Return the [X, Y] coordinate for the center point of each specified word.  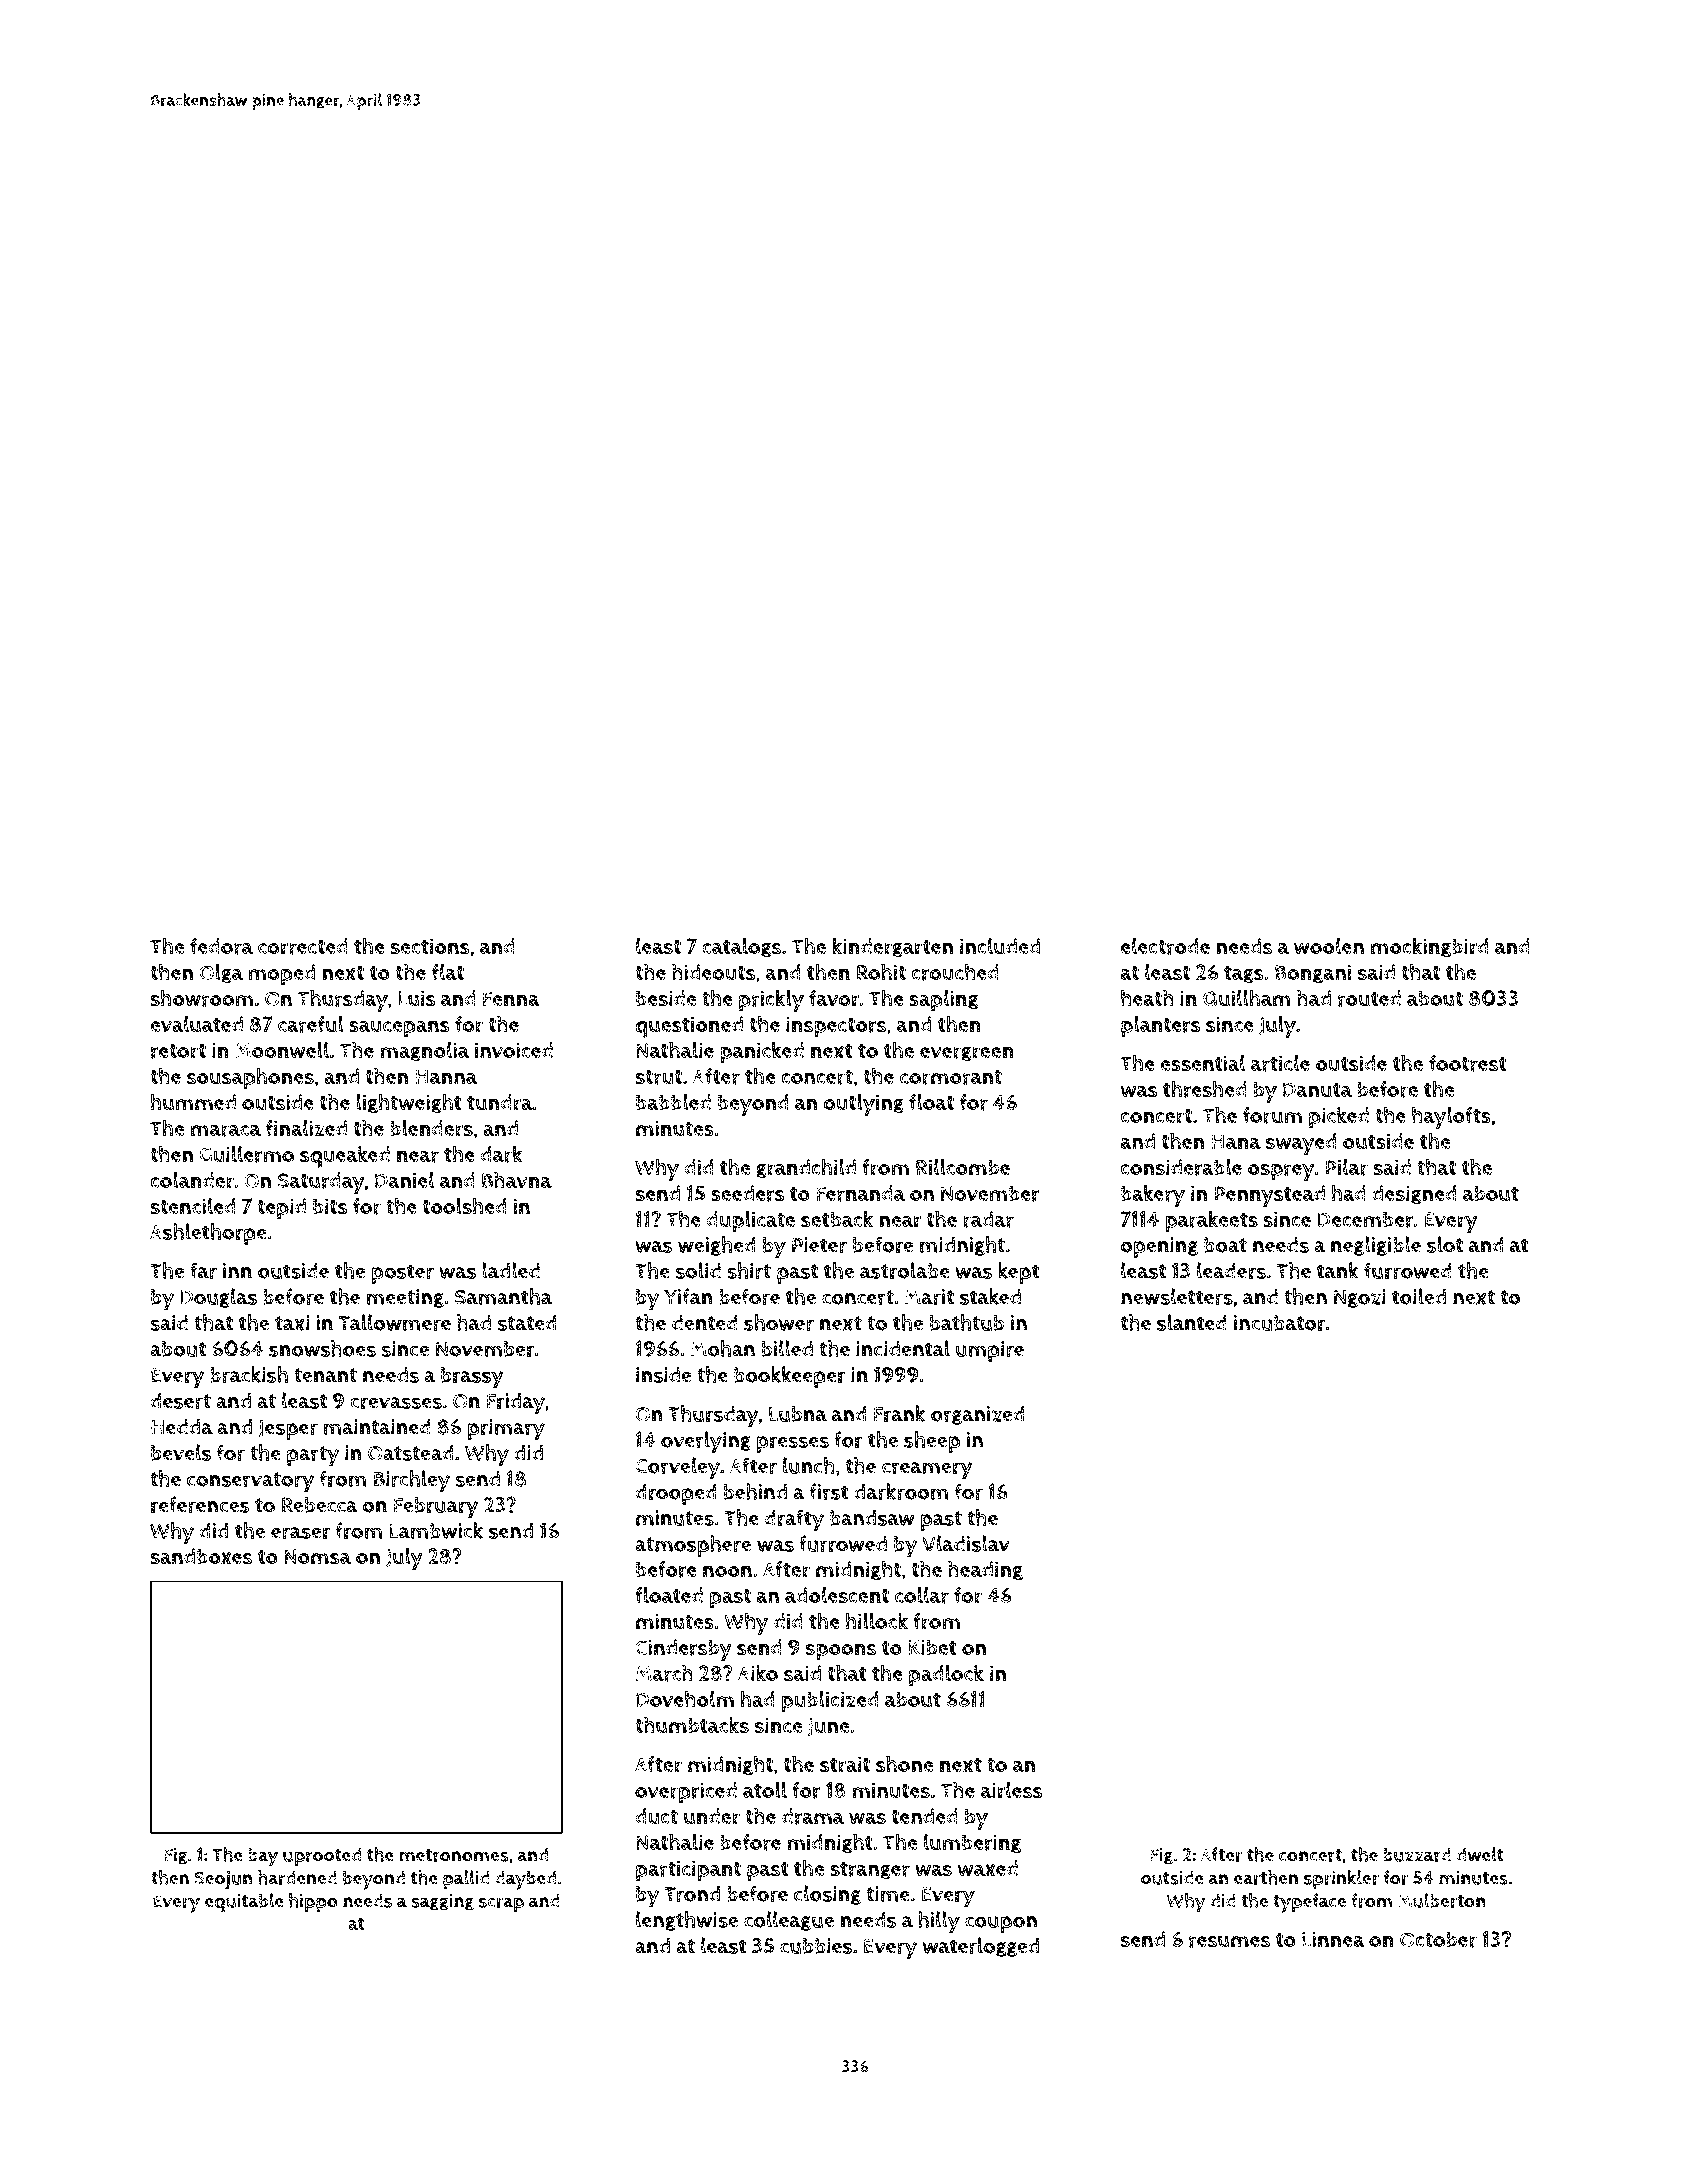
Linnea [1333, 1939]
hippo [313, 1902]
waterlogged [981, 1947]
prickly [771, 1000]
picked [1339, 1117]
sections [430, 946]
